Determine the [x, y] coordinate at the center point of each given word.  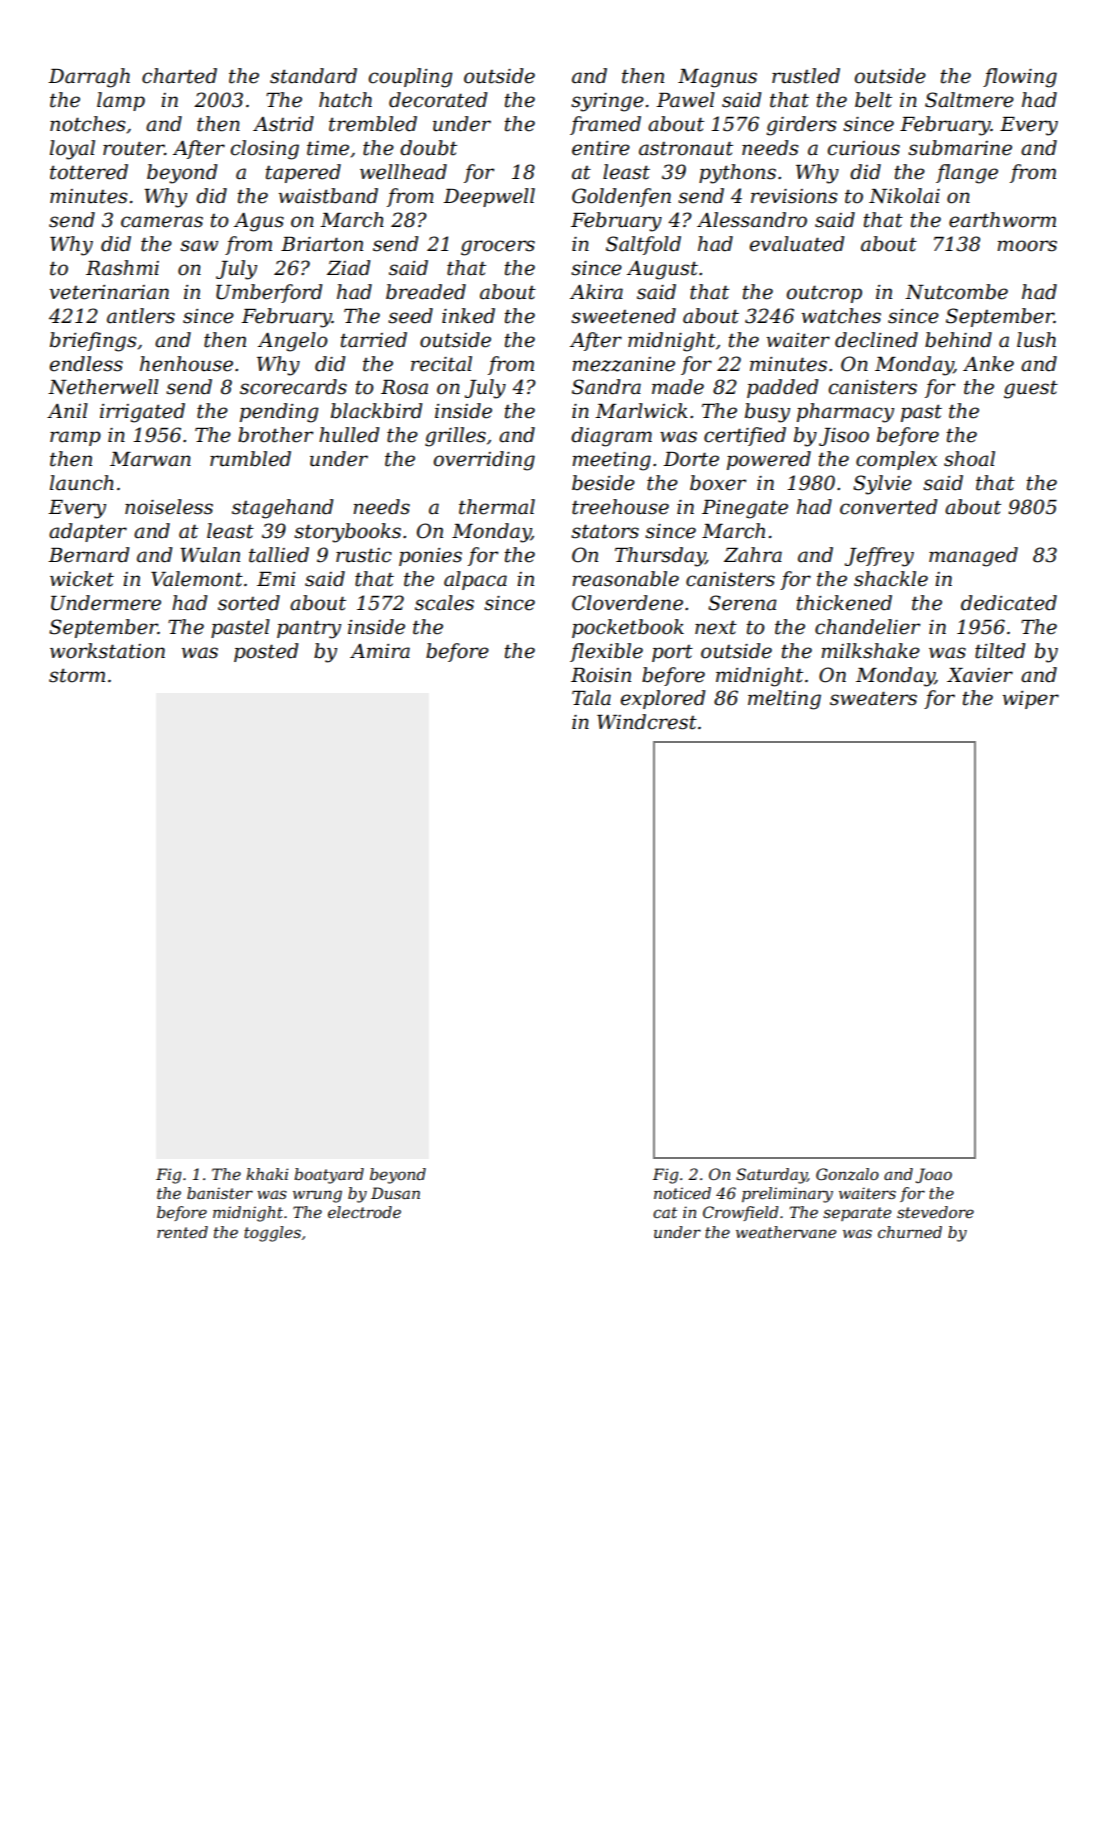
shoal [969, 459]
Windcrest [647, 722]
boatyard [329, 1176]
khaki [267, 1174]
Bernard [89, 555]
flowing [1020, 78]
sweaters [873, 698]
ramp [75, 438]
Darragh [89, 78]
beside [603, 483]
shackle [891, 579]
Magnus [717, 78]
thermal [497, 507]
